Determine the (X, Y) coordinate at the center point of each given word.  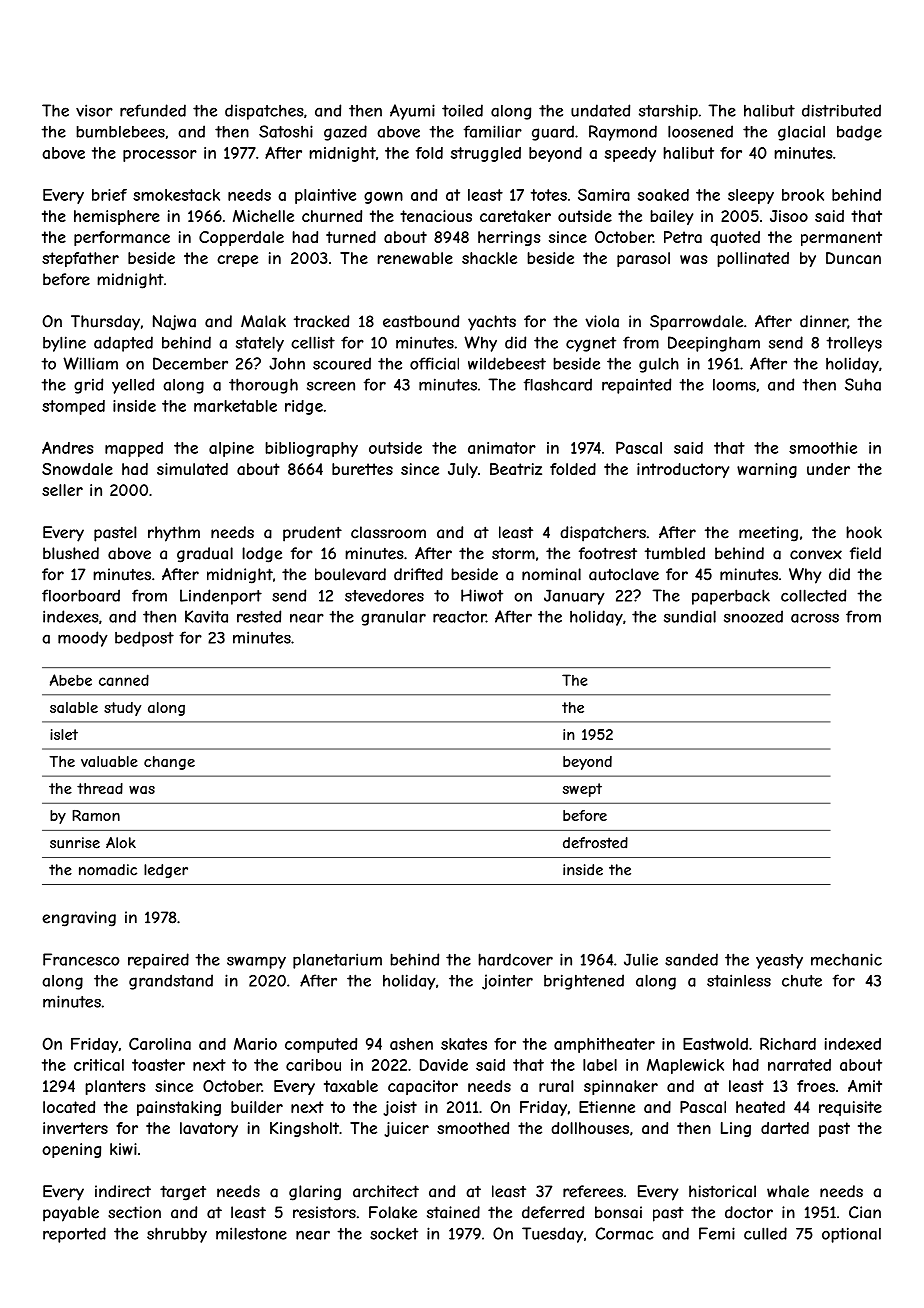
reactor (459, 617)
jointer (507, 982)
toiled (462, 110)
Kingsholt (304, 1129)
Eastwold (715, 1044)
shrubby (177, 1235)
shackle (489, 258)
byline (64, 344)
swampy (256, 962)
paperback (731, 597)
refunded (153, 110)
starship (668, 112)
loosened (700, 131)
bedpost (144, 639)
